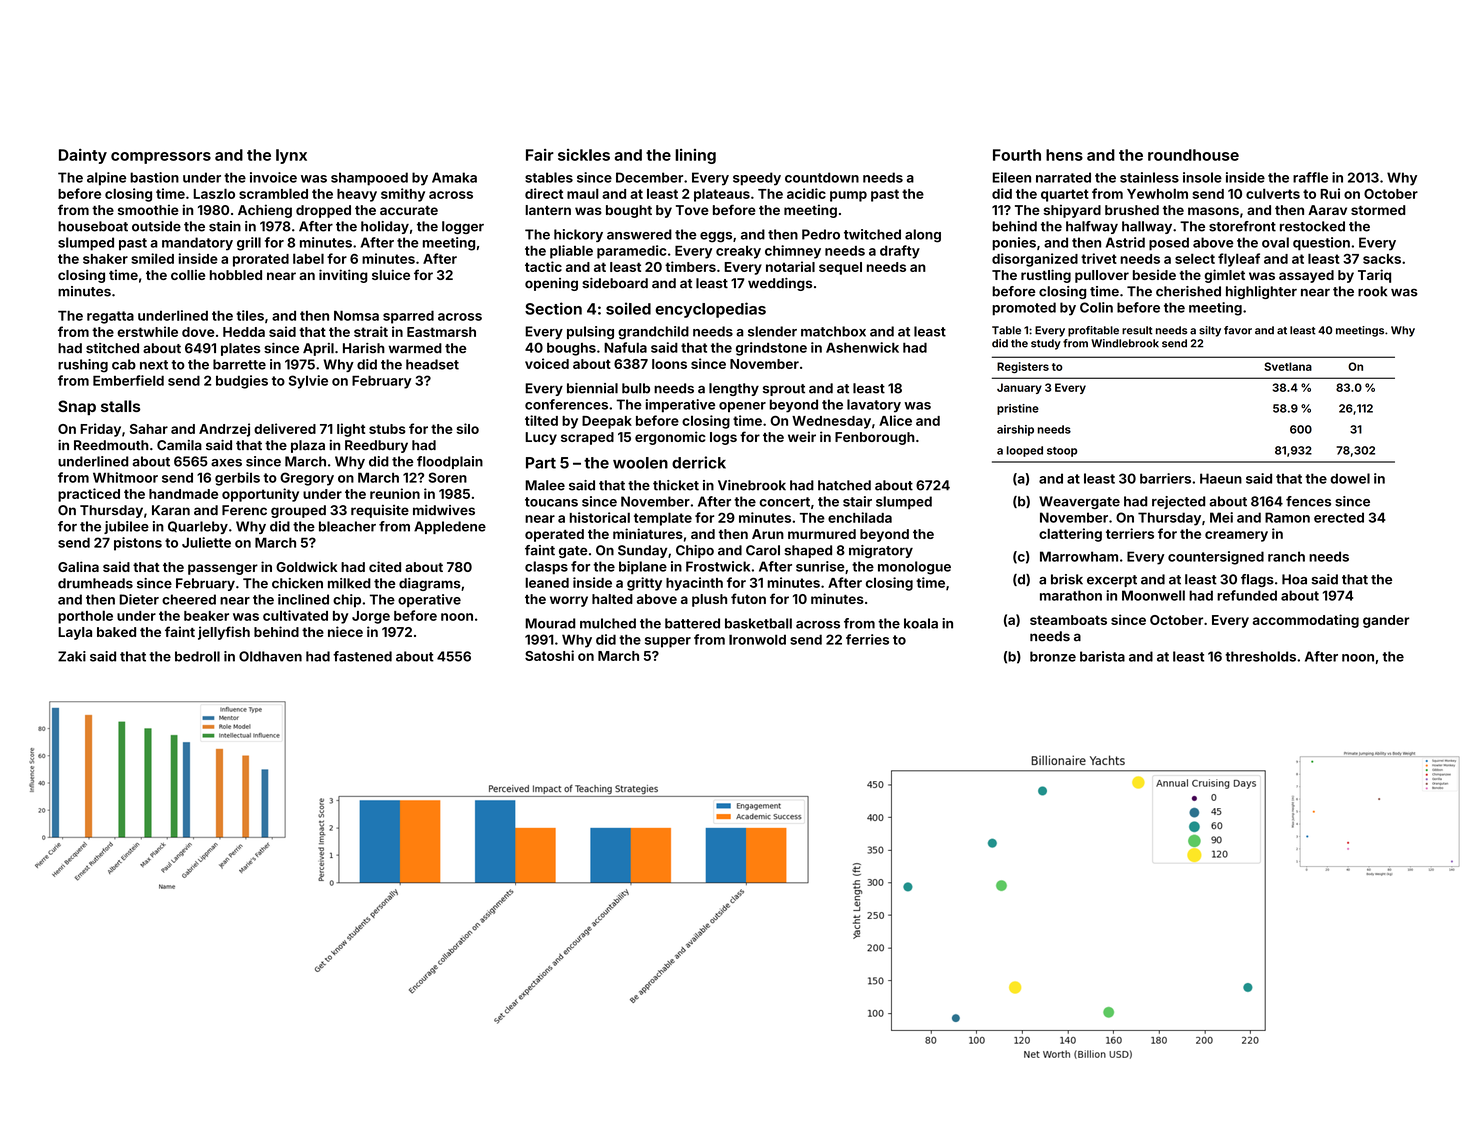 Image resolution: width=1479 pixels, height=1143 pixels. I want to click on supper, so click(668, 642).
